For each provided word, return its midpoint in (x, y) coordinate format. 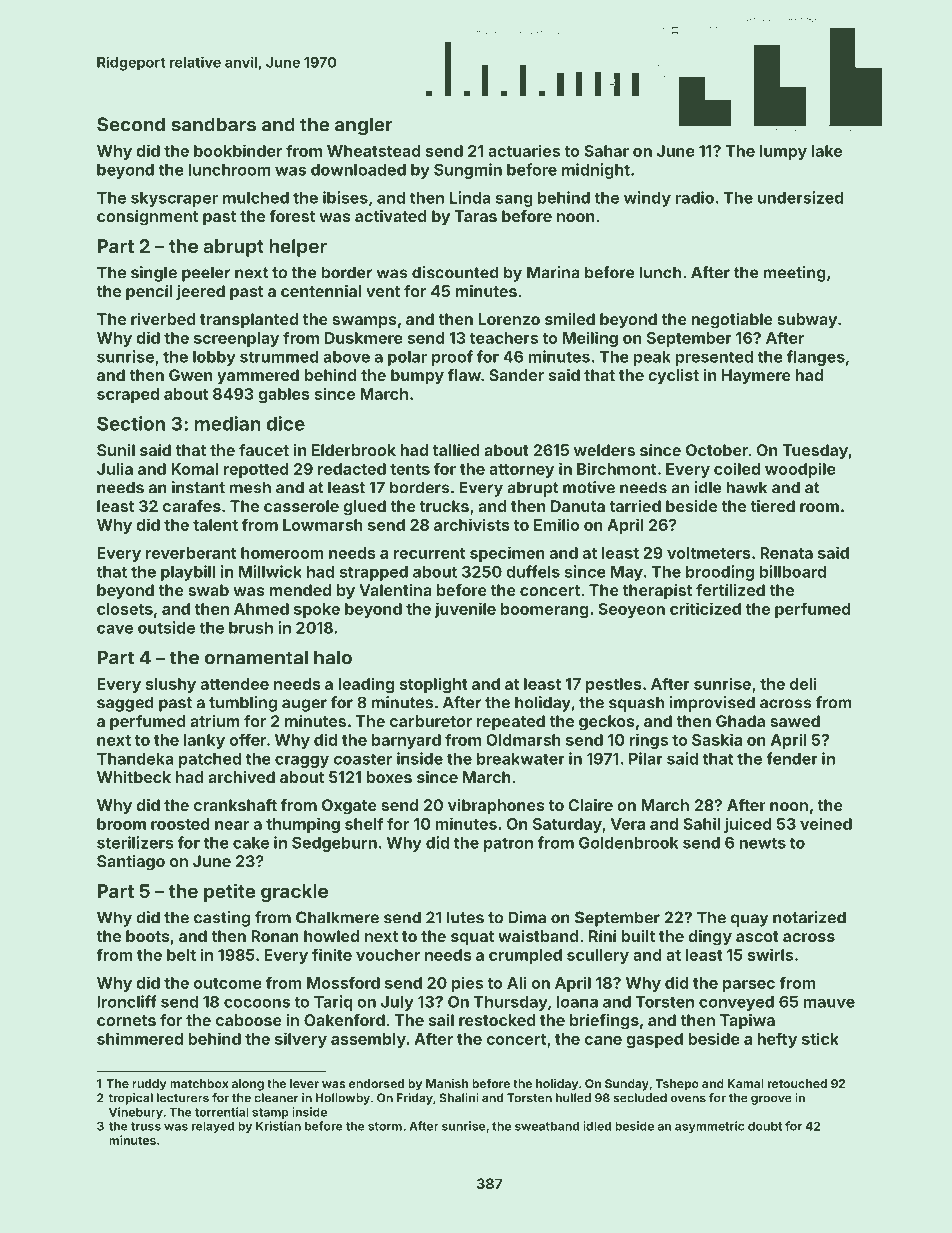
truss (146, 1126)
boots (148, 936)
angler (364, 126)
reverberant (191, 553)
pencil (149, 292)
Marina (553, 272)
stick (820, 1038)
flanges (816, 358)
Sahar (606, 151)
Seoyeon (631, 610)
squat (472, 938)
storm (385, 1126)
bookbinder (238, 150)
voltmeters (709, 553)
